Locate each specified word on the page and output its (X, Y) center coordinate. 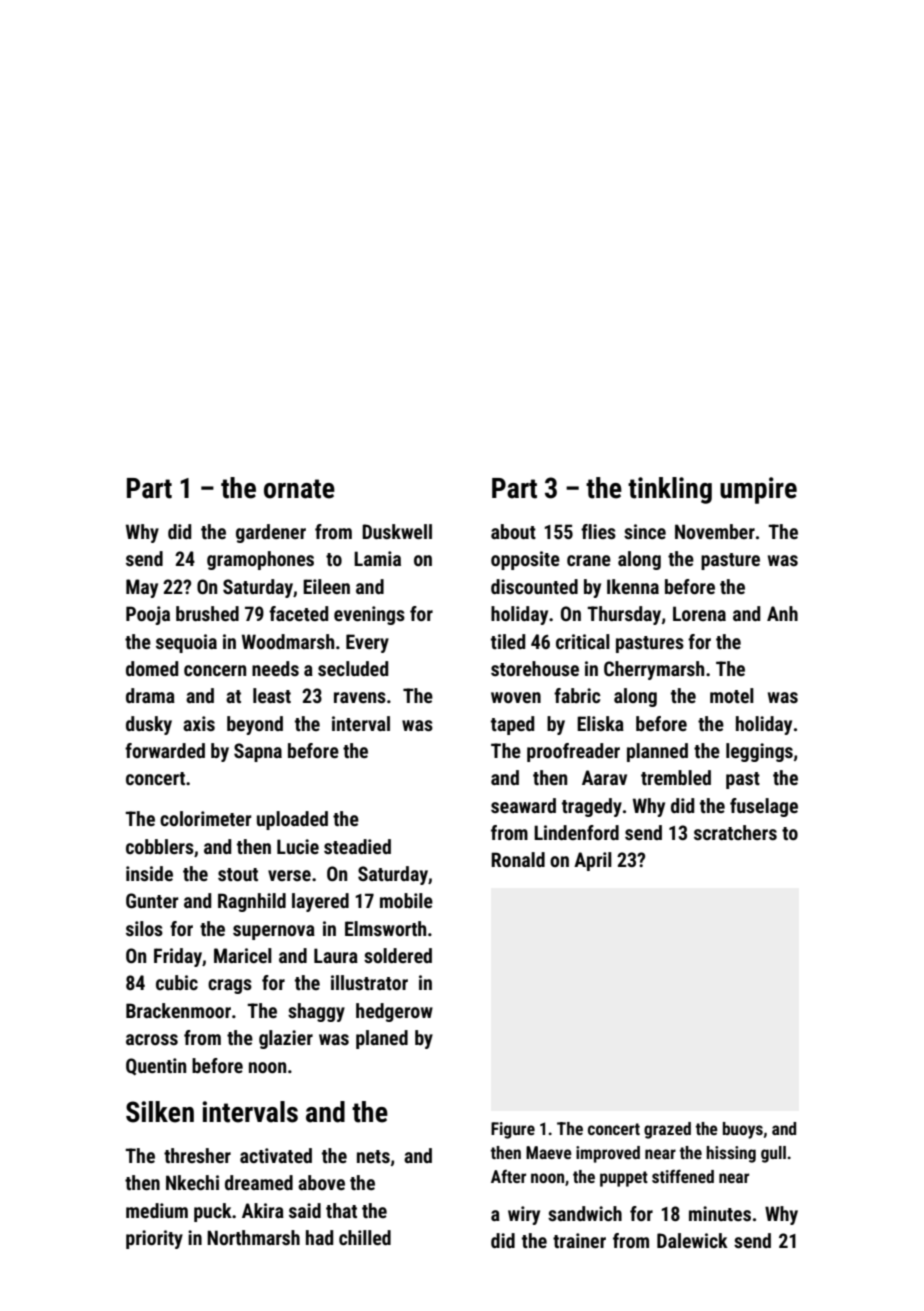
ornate (299, 489)
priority (154, 1239)
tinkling (670, 490)
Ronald (518, 859)
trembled (676, 777)
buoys (743, 1130)
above (321, 1182)
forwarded (165, 750)
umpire (758, 490)
